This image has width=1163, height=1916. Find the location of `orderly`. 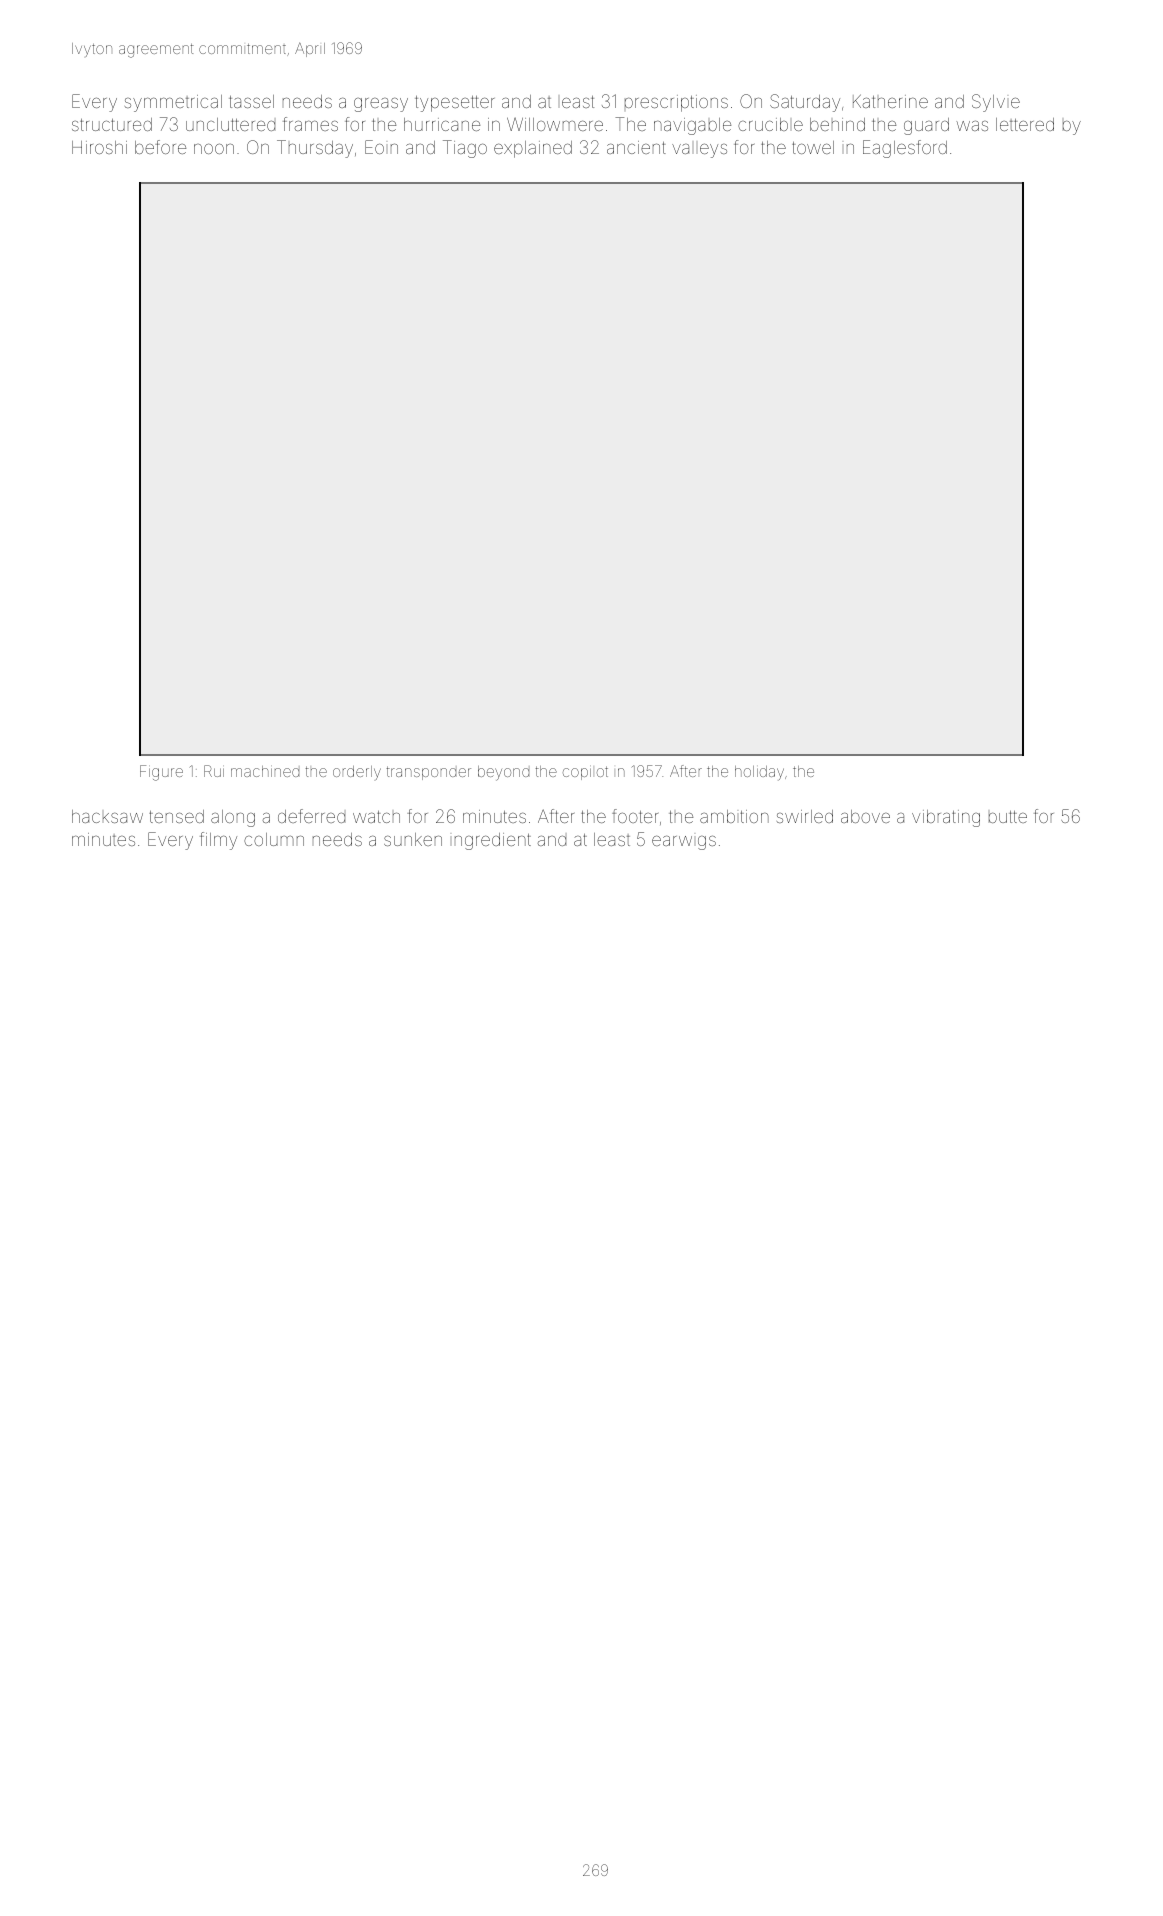

orderly is located at coordinates (357, 773).
